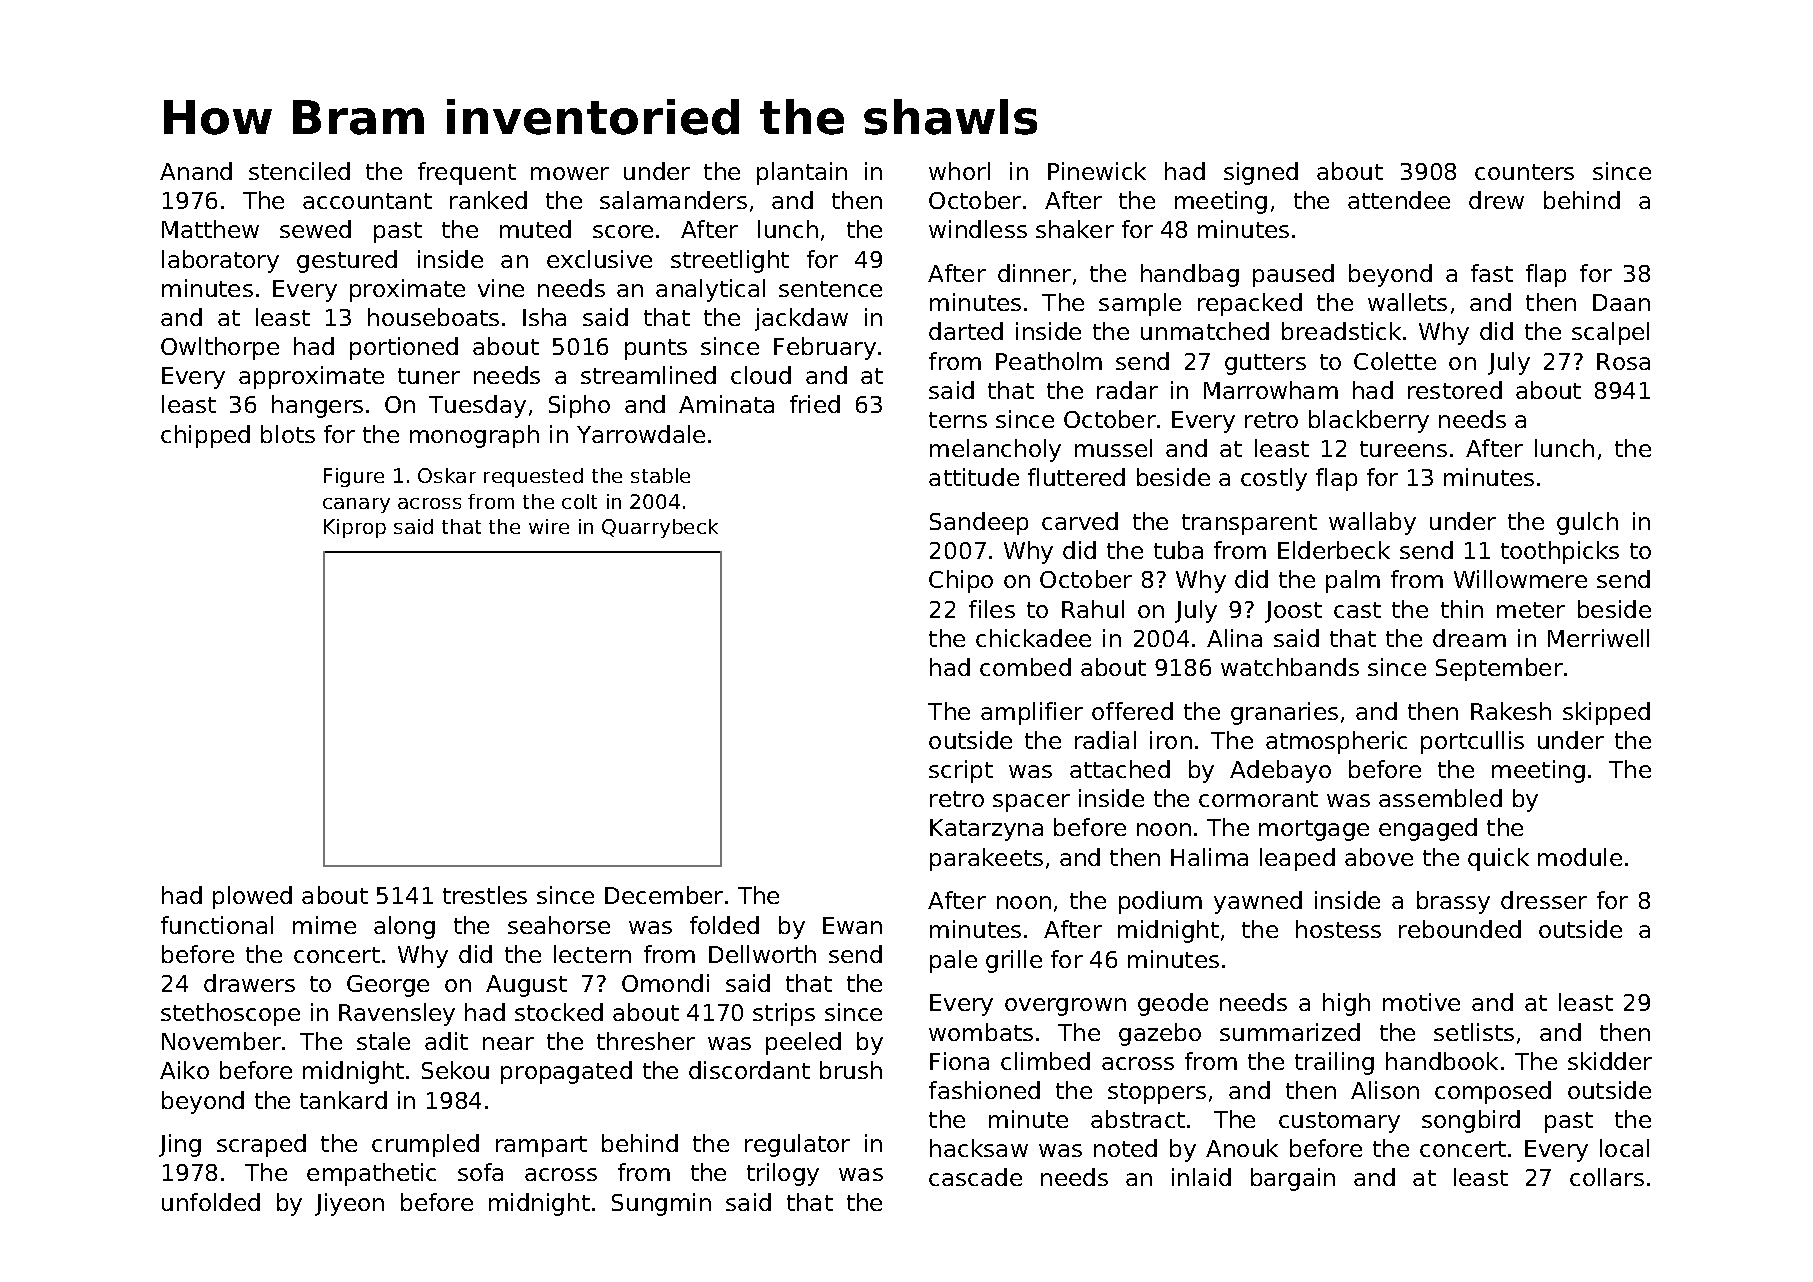 This screenshot has width=1813, height=1282. I want to click on Jing, so click(180, 1145).
